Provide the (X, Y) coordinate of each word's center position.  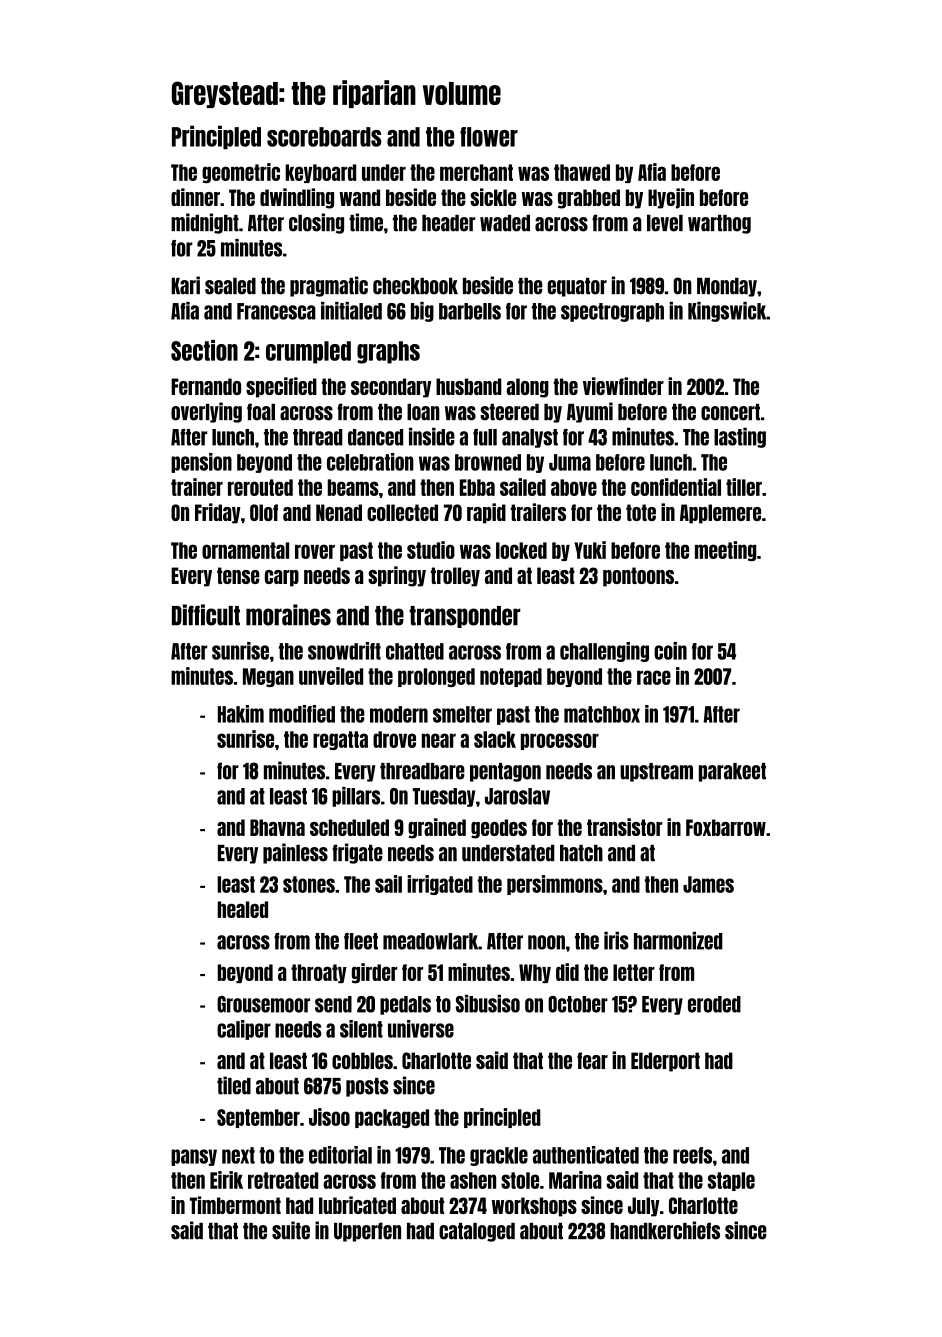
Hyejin (671, 198)
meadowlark (430, 941)
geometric (241, 173)
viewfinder (623, 386)
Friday (218, 513)
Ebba (477, 487)
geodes (499, 829)
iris (616, 941)
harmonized (678, 941)
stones (309, 884)
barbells (470, 311)
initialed (351, 311)
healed (242, 909)
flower (489, 137)
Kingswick (727, 312)
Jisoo (329, 1117)
